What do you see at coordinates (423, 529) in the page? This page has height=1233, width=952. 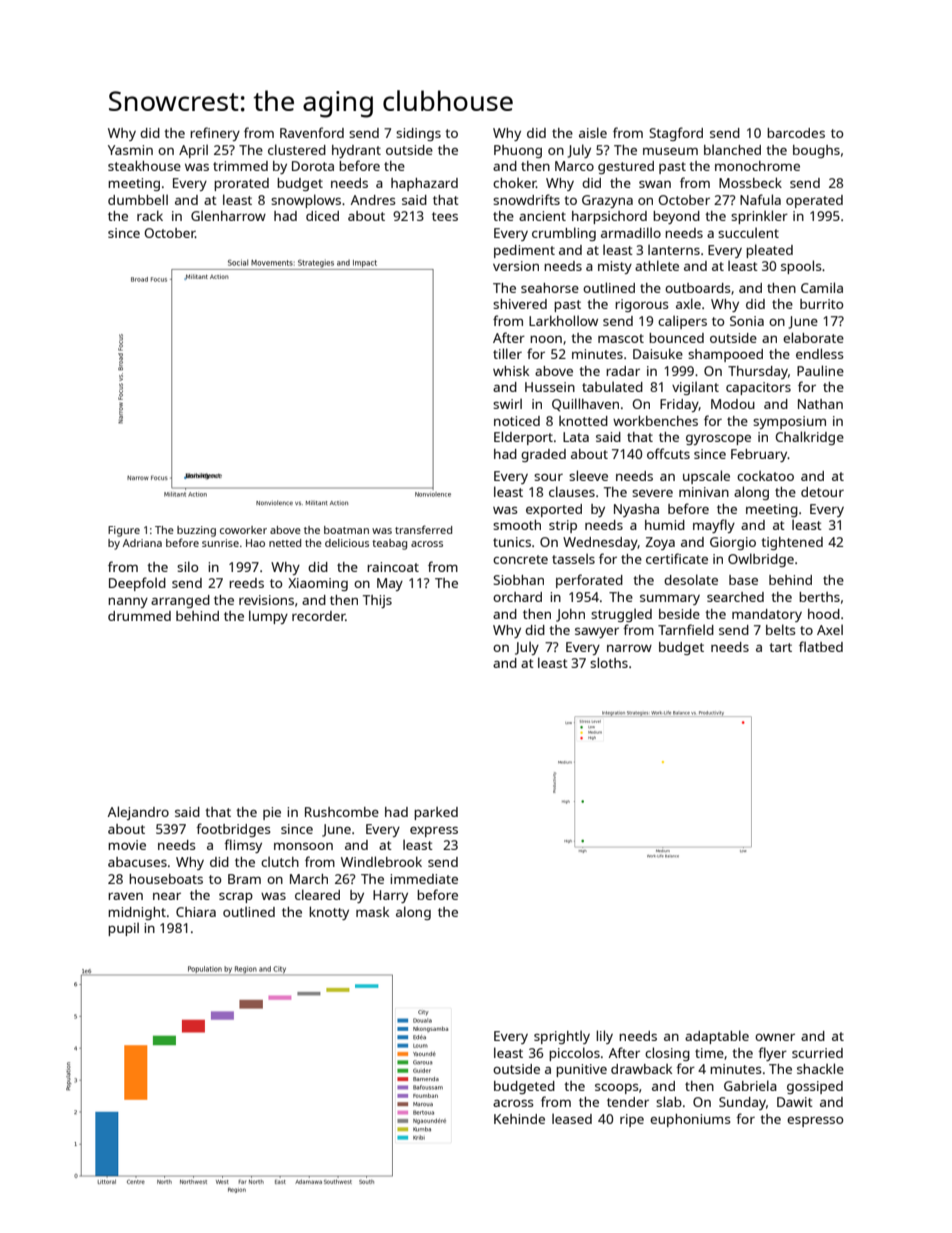 I see `transferred` at bounding box center [423, 529].
